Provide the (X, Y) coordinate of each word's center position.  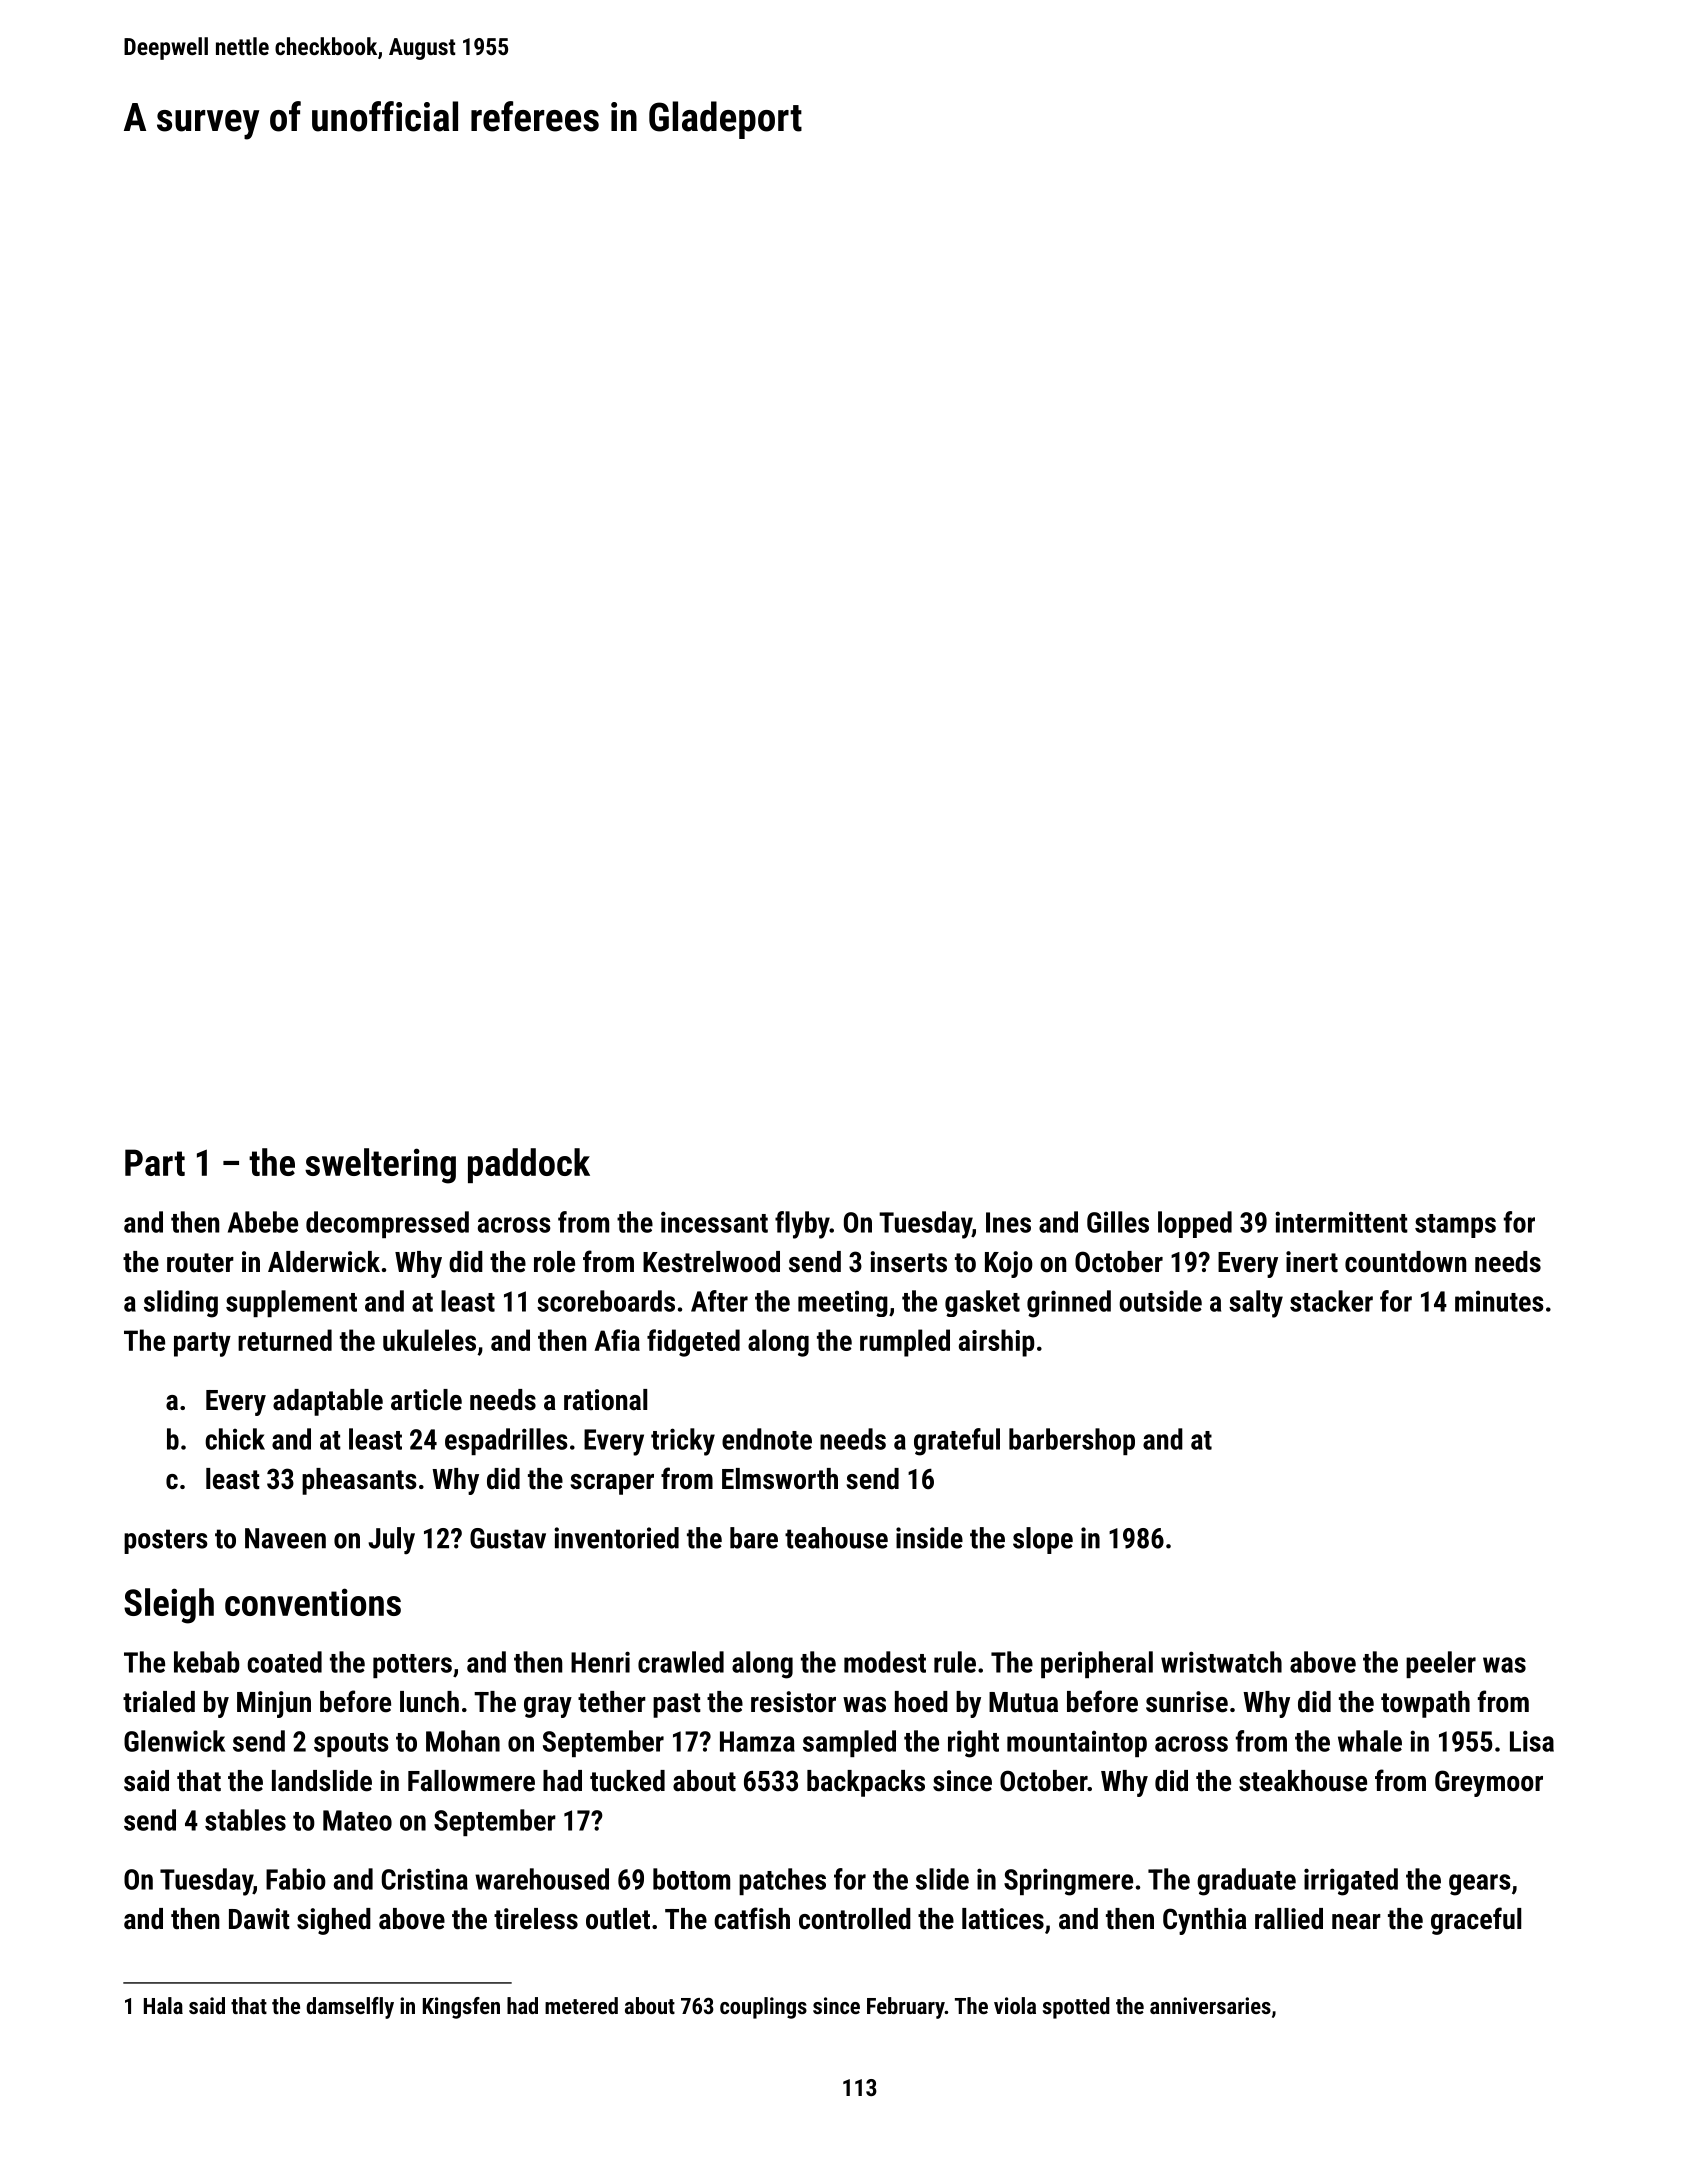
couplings (763, 2008)
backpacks (866, 1783)
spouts (351, 1745)
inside (929, 1538)
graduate (1246, 1882)
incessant (714, 1222)
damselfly (350, 2008)
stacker (1331, 1301)
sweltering (380, 1166)
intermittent (1341, 1222)
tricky (683, 1442)
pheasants (359, 1481)
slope (1043, 1540)
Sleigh (169, 1606)
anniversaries (1210, 2005)
